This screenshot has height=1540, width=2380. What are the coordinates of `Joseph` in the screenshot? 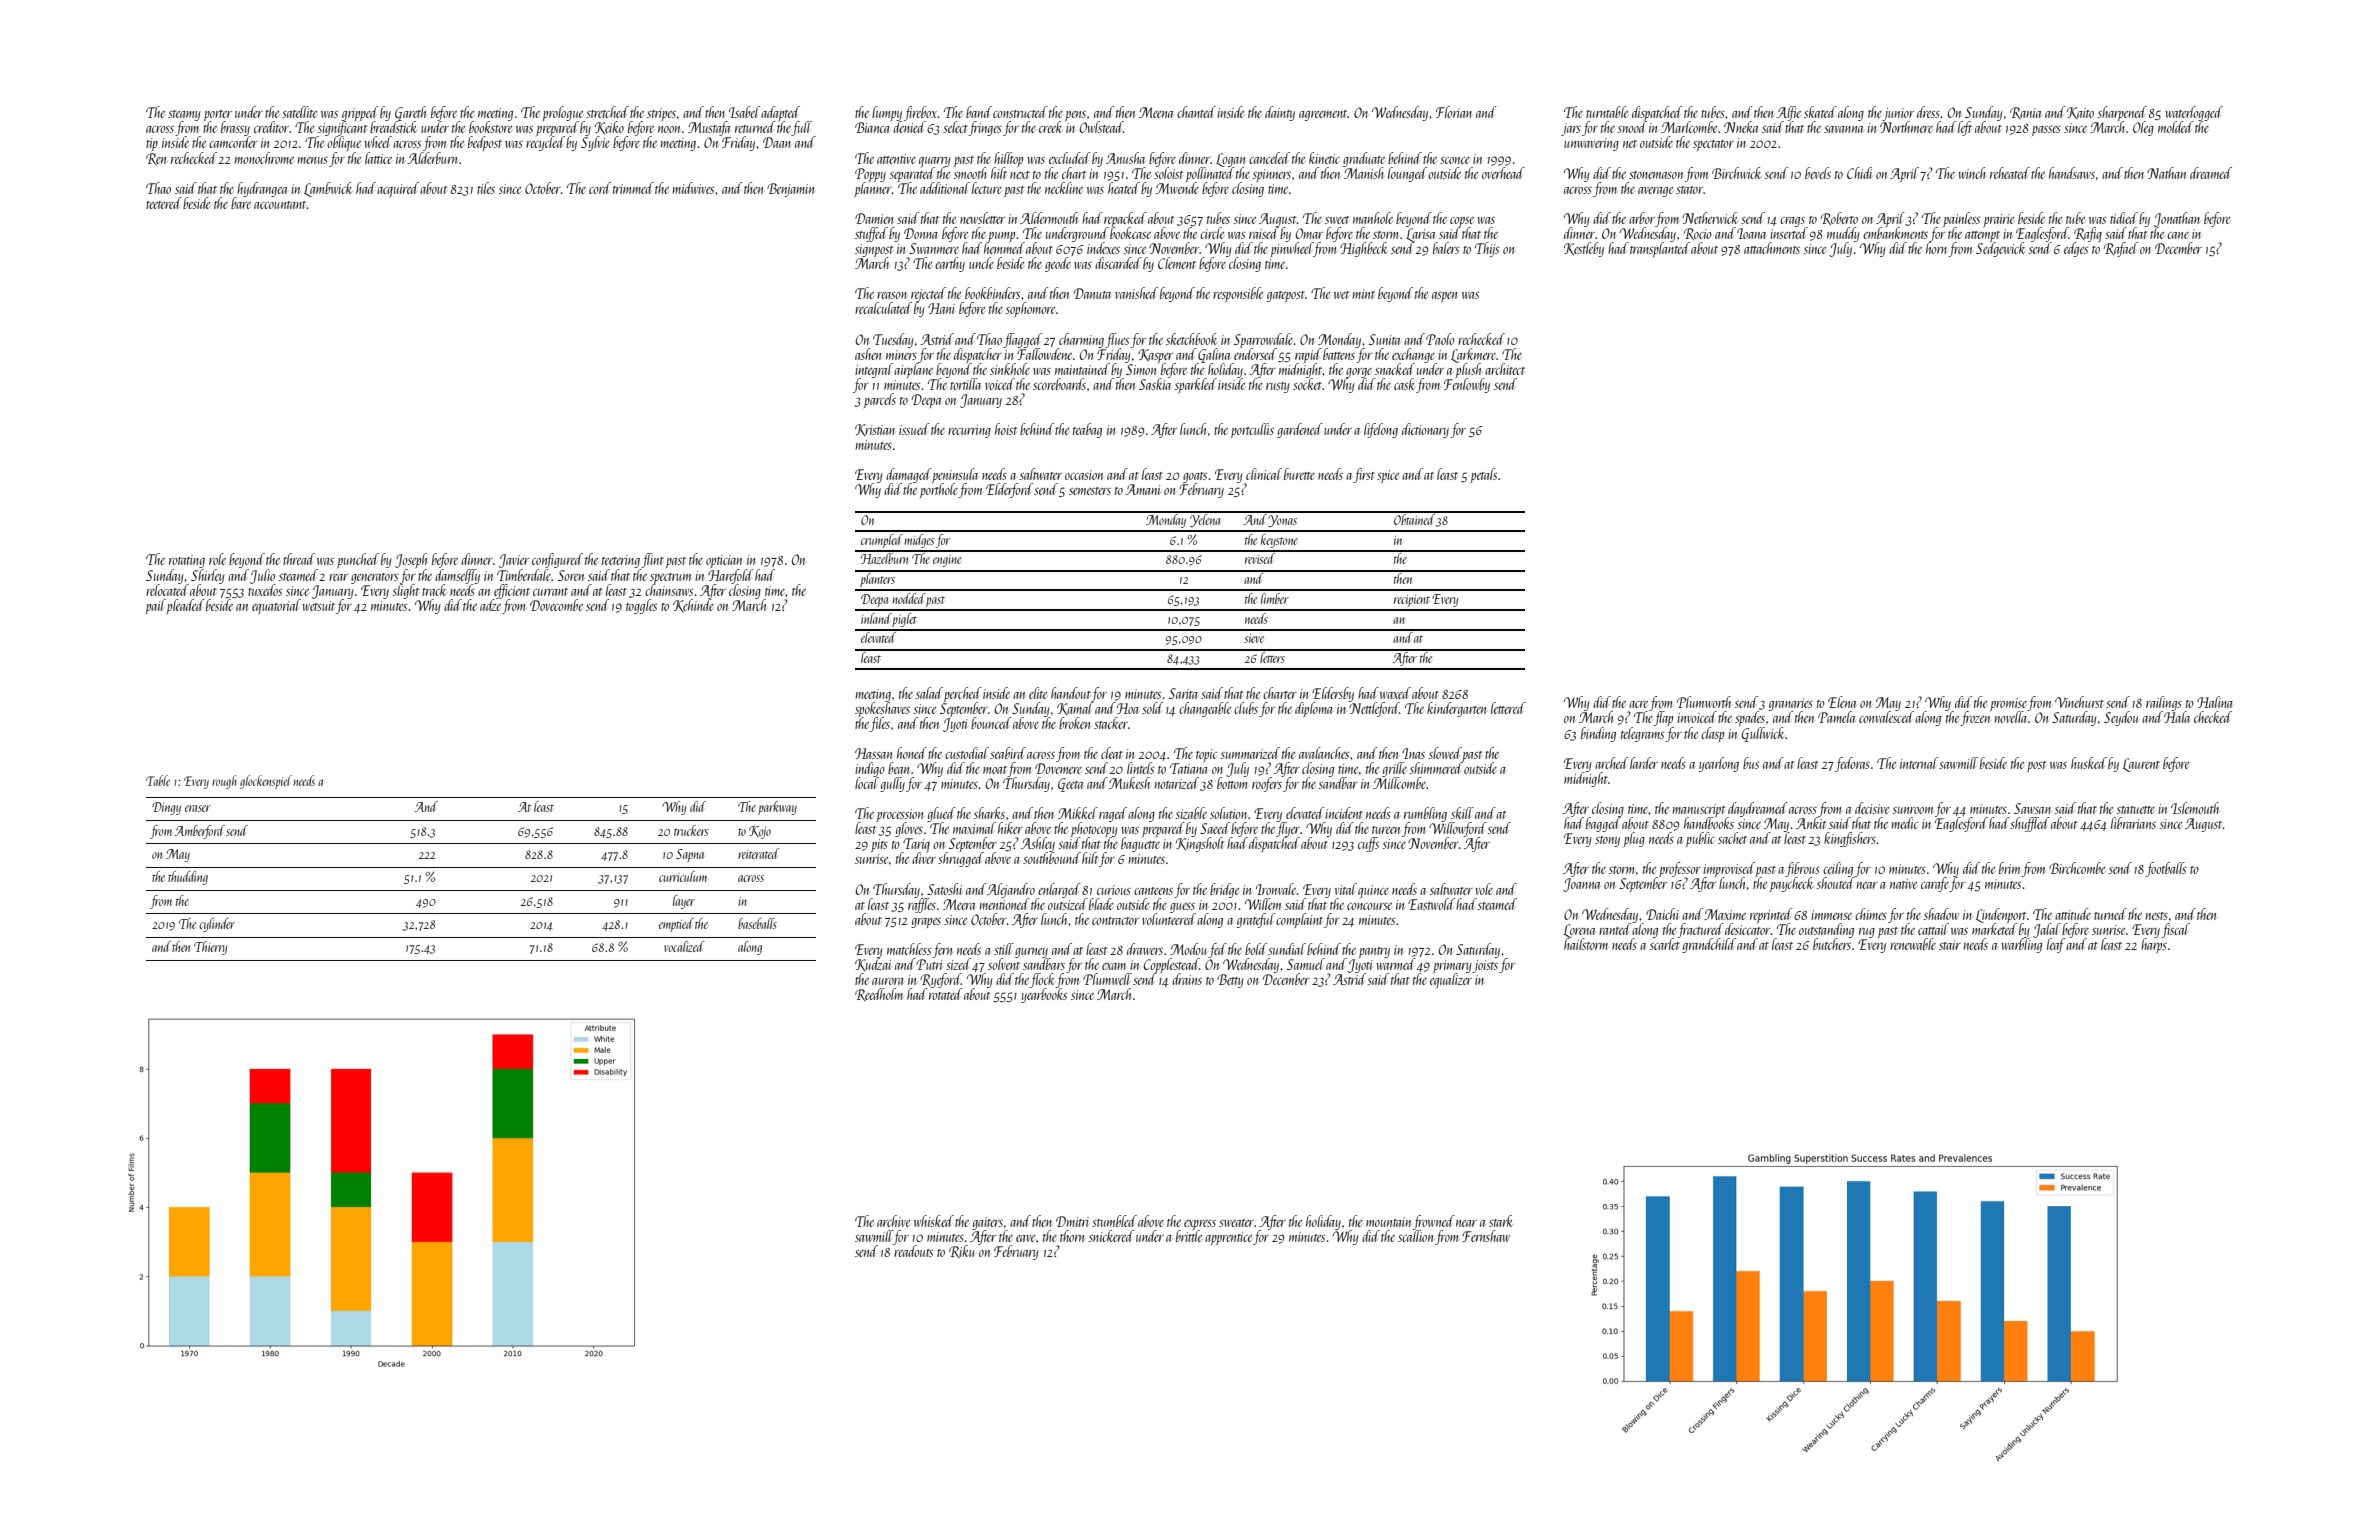 It's located at (411, 560).
